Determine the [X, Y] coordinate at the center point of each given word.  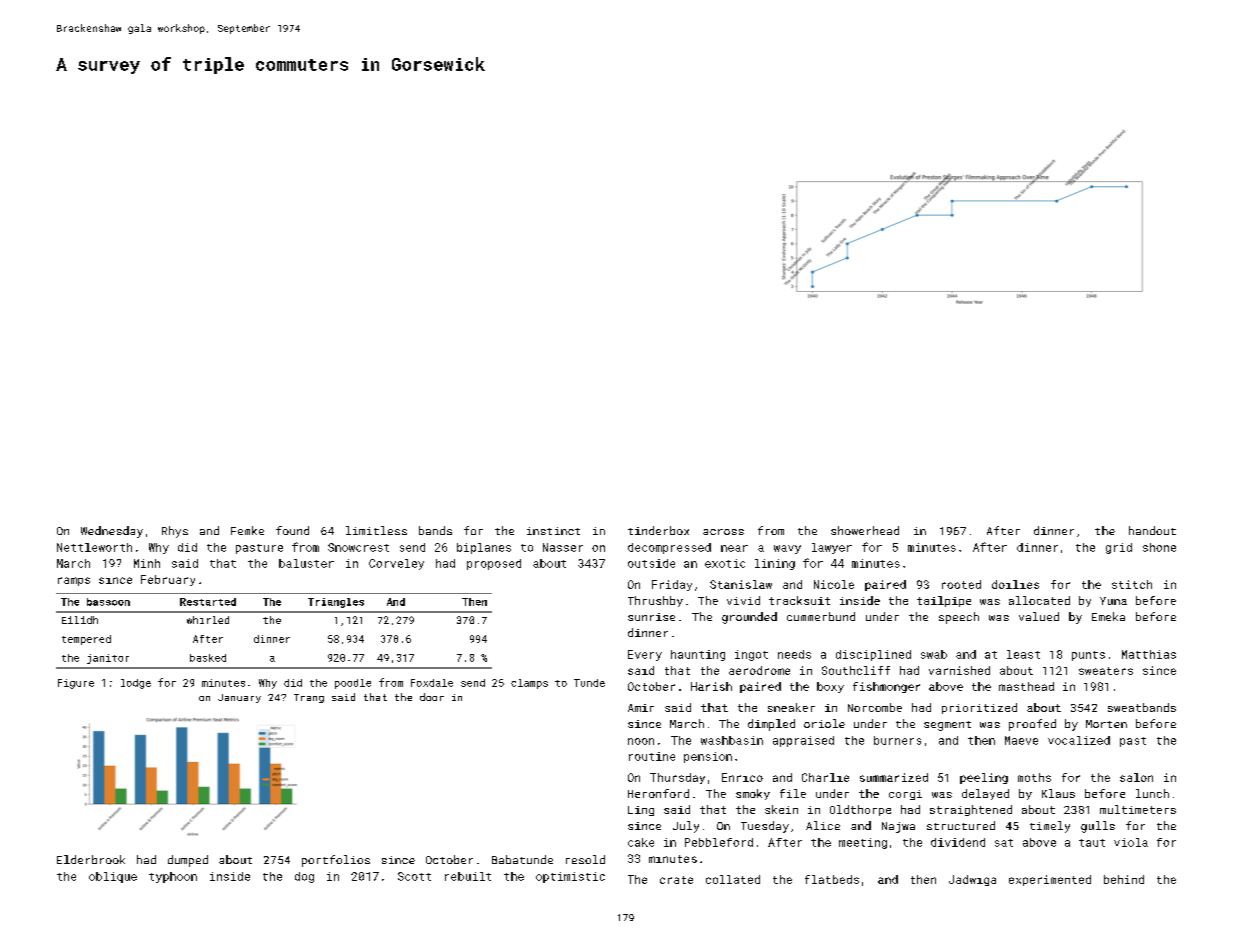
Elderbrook [91, 859]
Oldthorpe [860, 810]
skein [781, 809]
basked [208, 658]
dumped [188, 861]
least [1023, 654]
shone [1159, 547]
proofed [1032, 725]
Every [645, 655]
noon [641, 741]
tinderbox [658, 530]
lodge [136, 684]
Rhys [175, 532]
